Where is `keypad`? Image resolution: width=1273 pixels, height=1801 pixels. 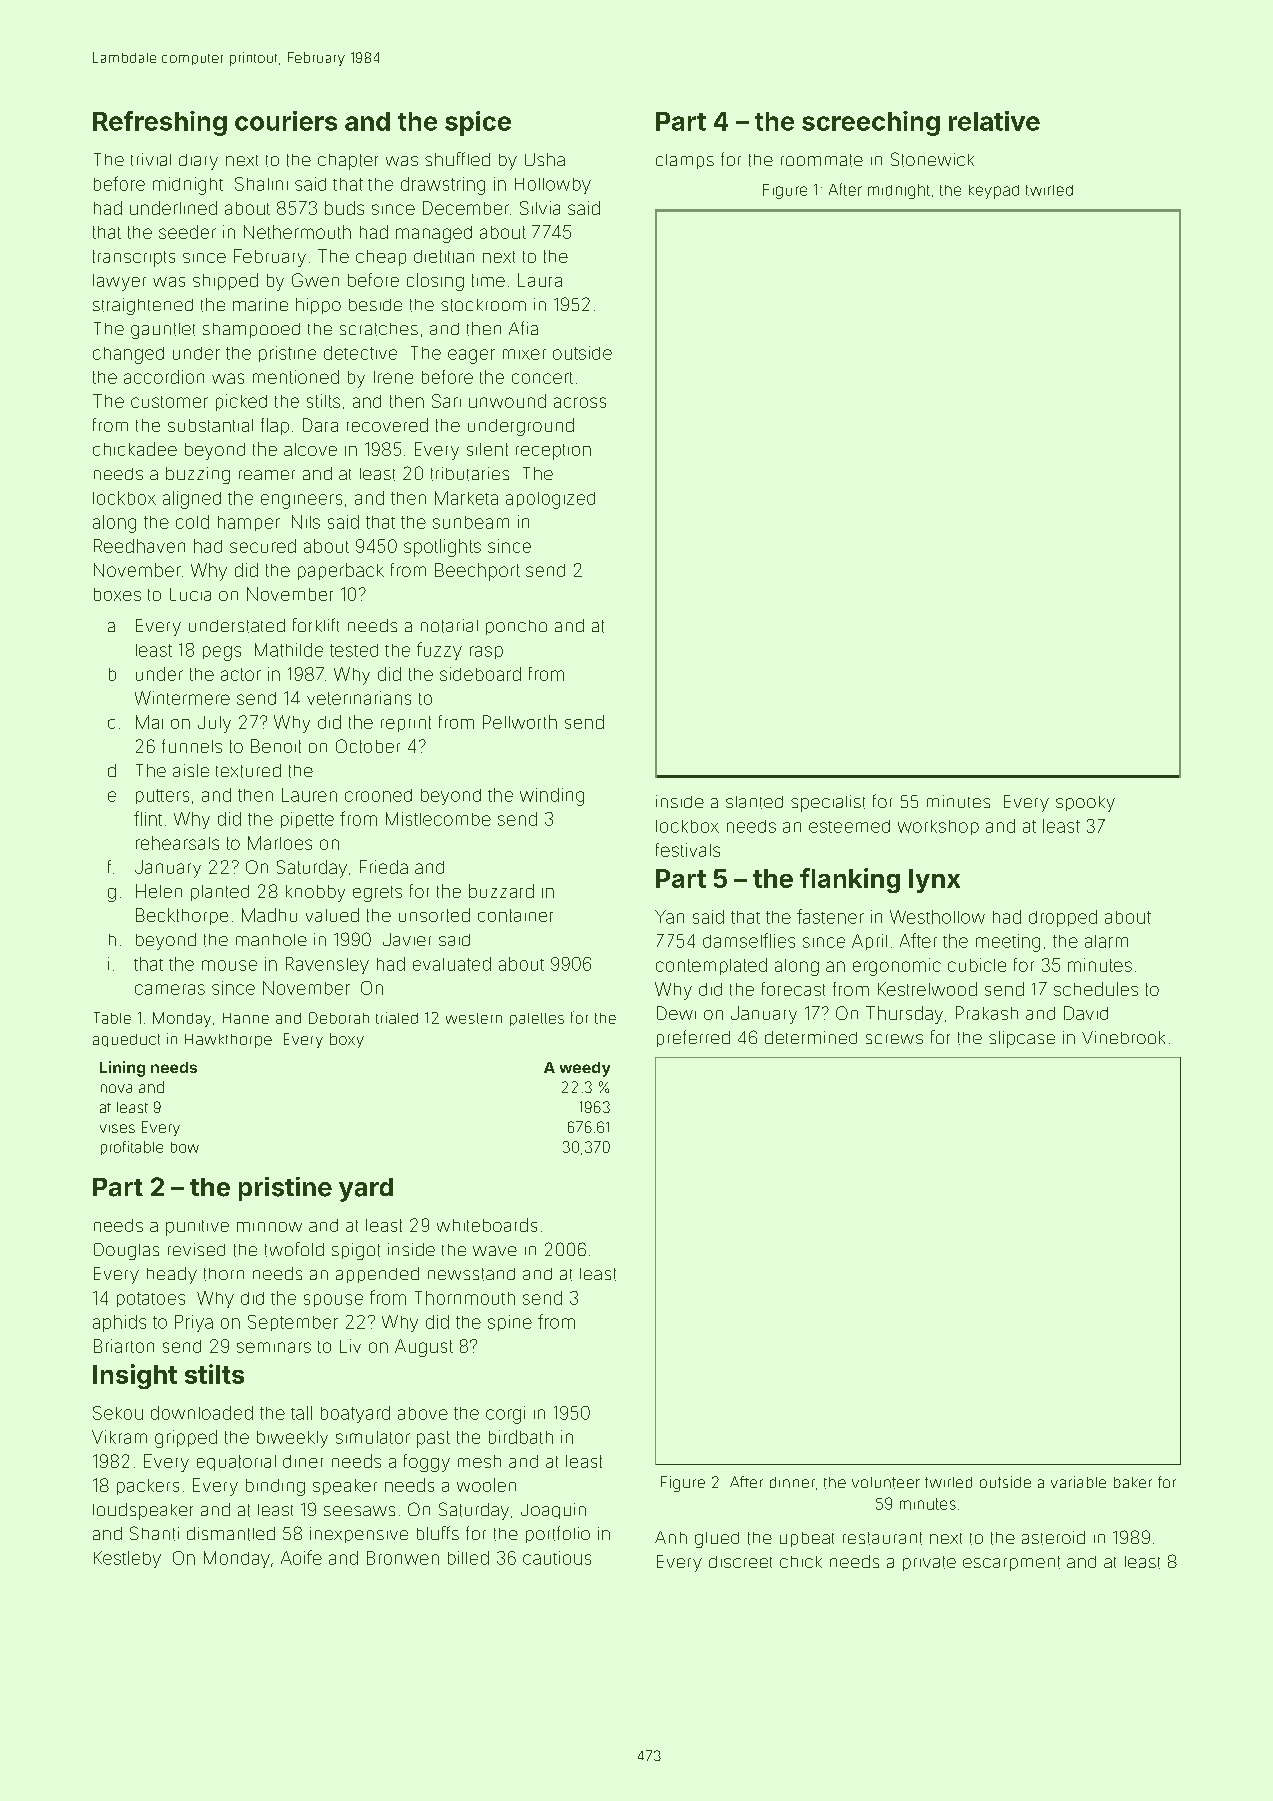
keypad is located at coordinates (994, 192).
